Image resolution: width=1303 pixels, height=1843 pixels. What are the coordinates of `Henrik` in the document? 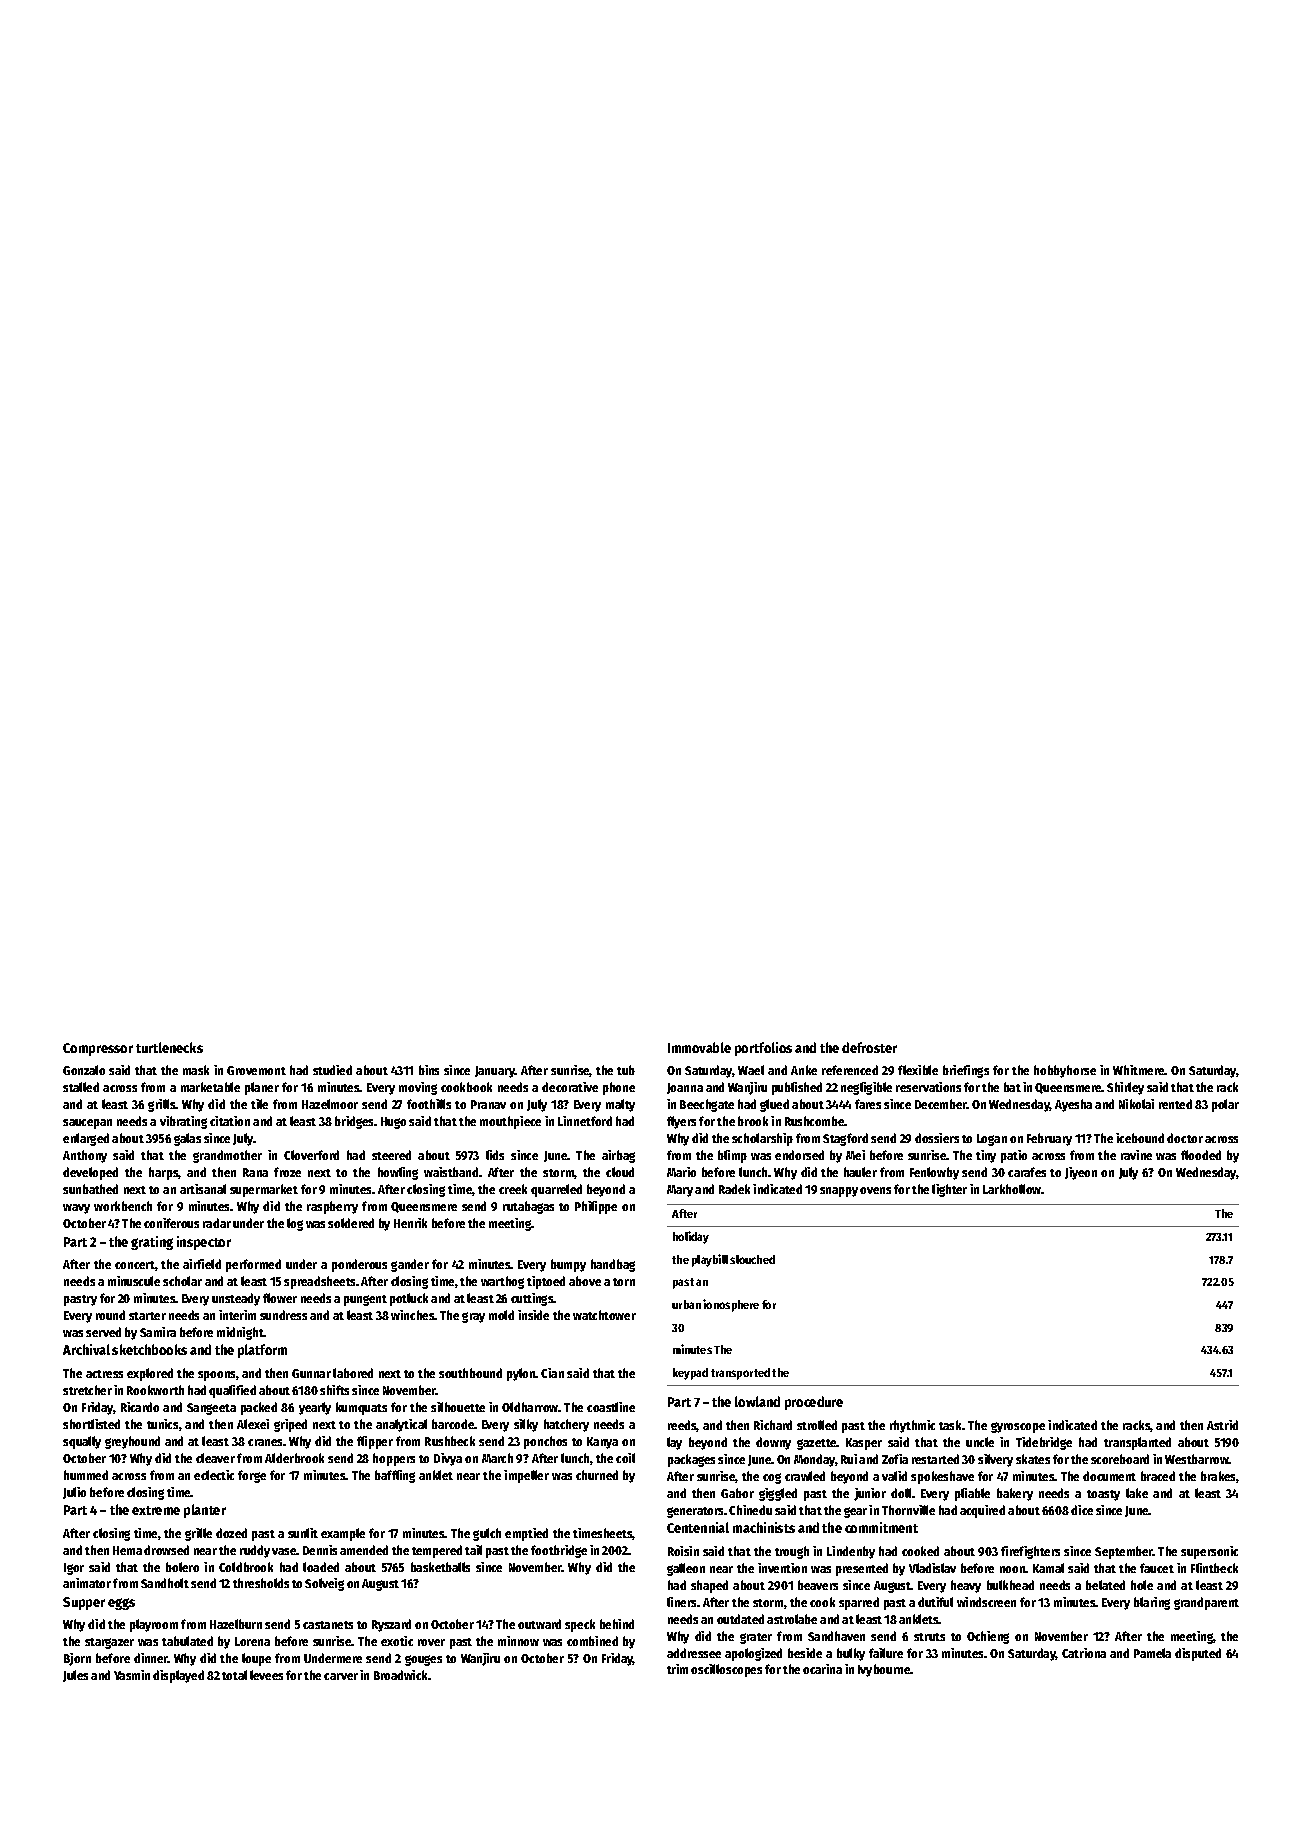 It's located at (410, 1223).
